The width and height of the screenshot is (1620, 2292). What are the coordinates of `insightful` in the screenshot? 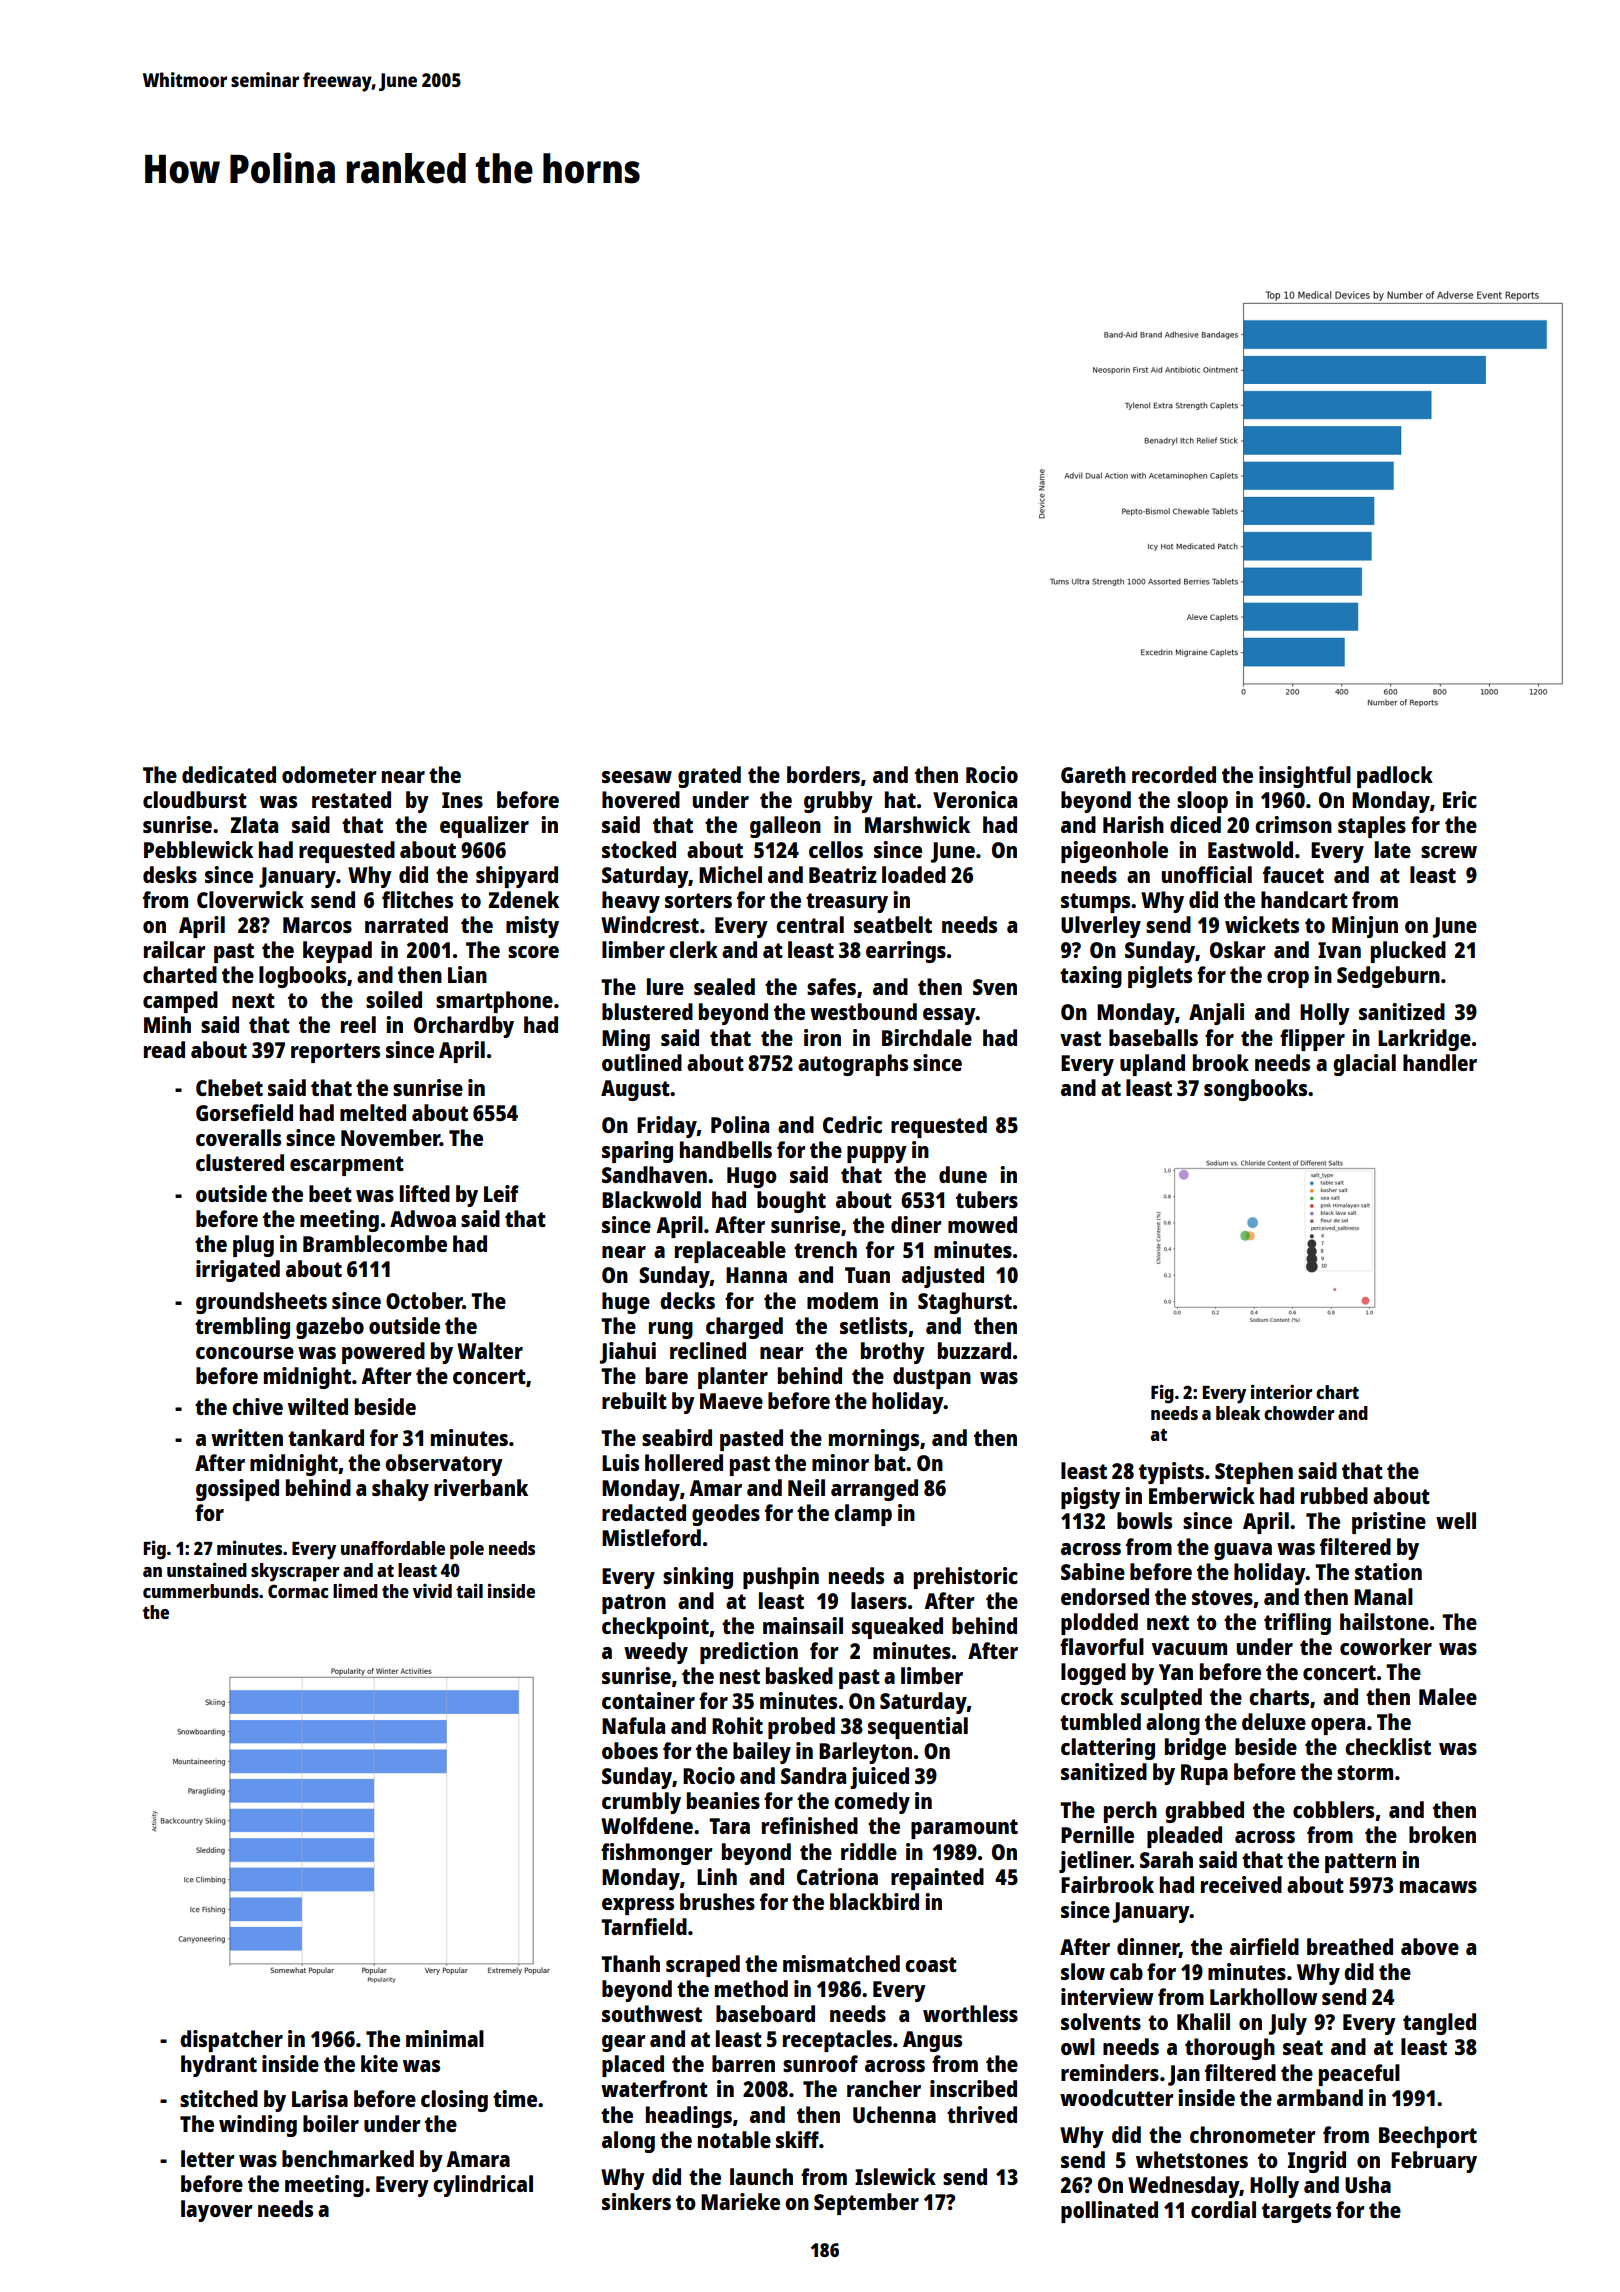 It's located at (1305, 777).
